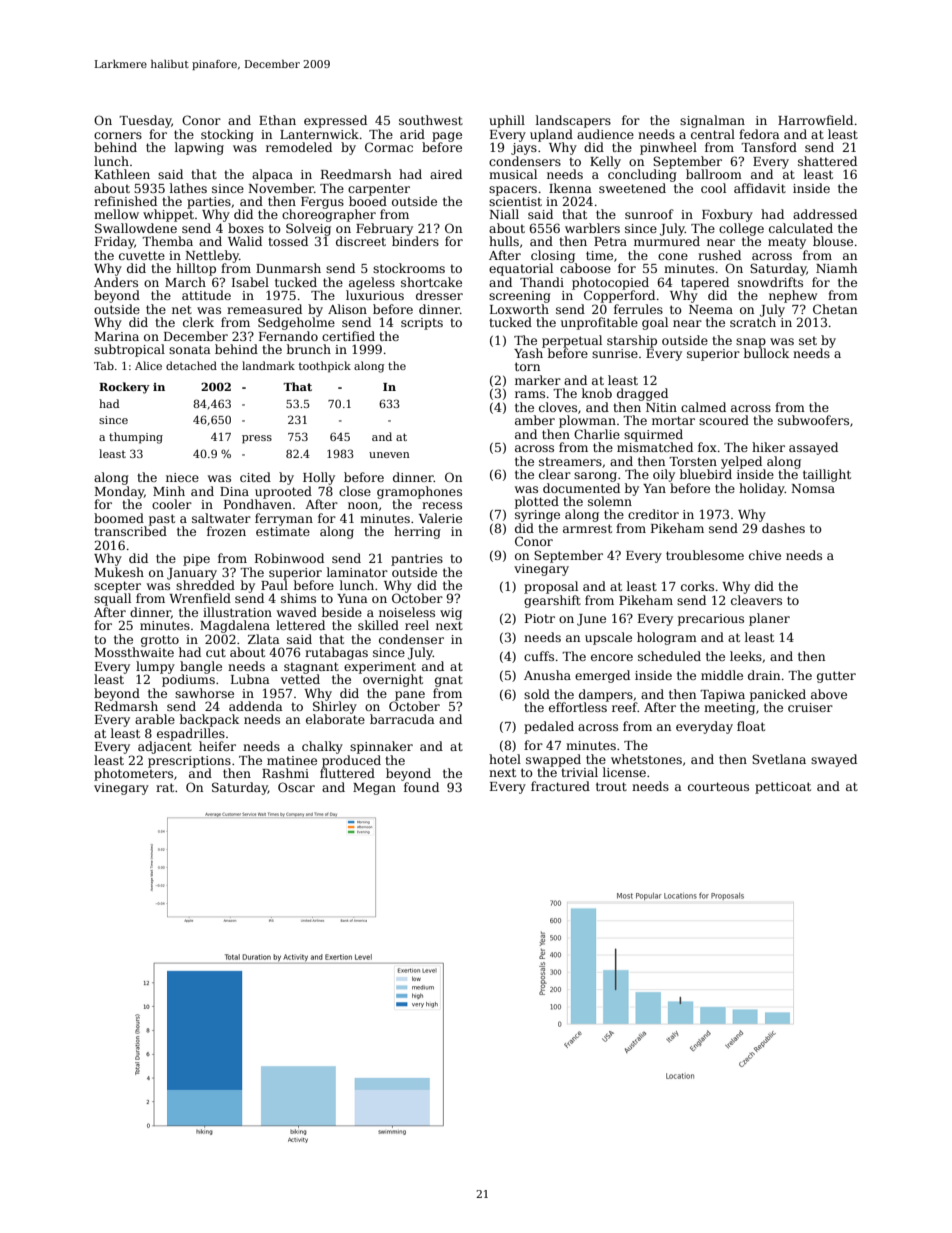 Image resolution: width=952 pixels, height=1233 pixels. What do you see at coordinates (646, 759) in the image?
I see `whetstones` at bounding box center [646, 759].
